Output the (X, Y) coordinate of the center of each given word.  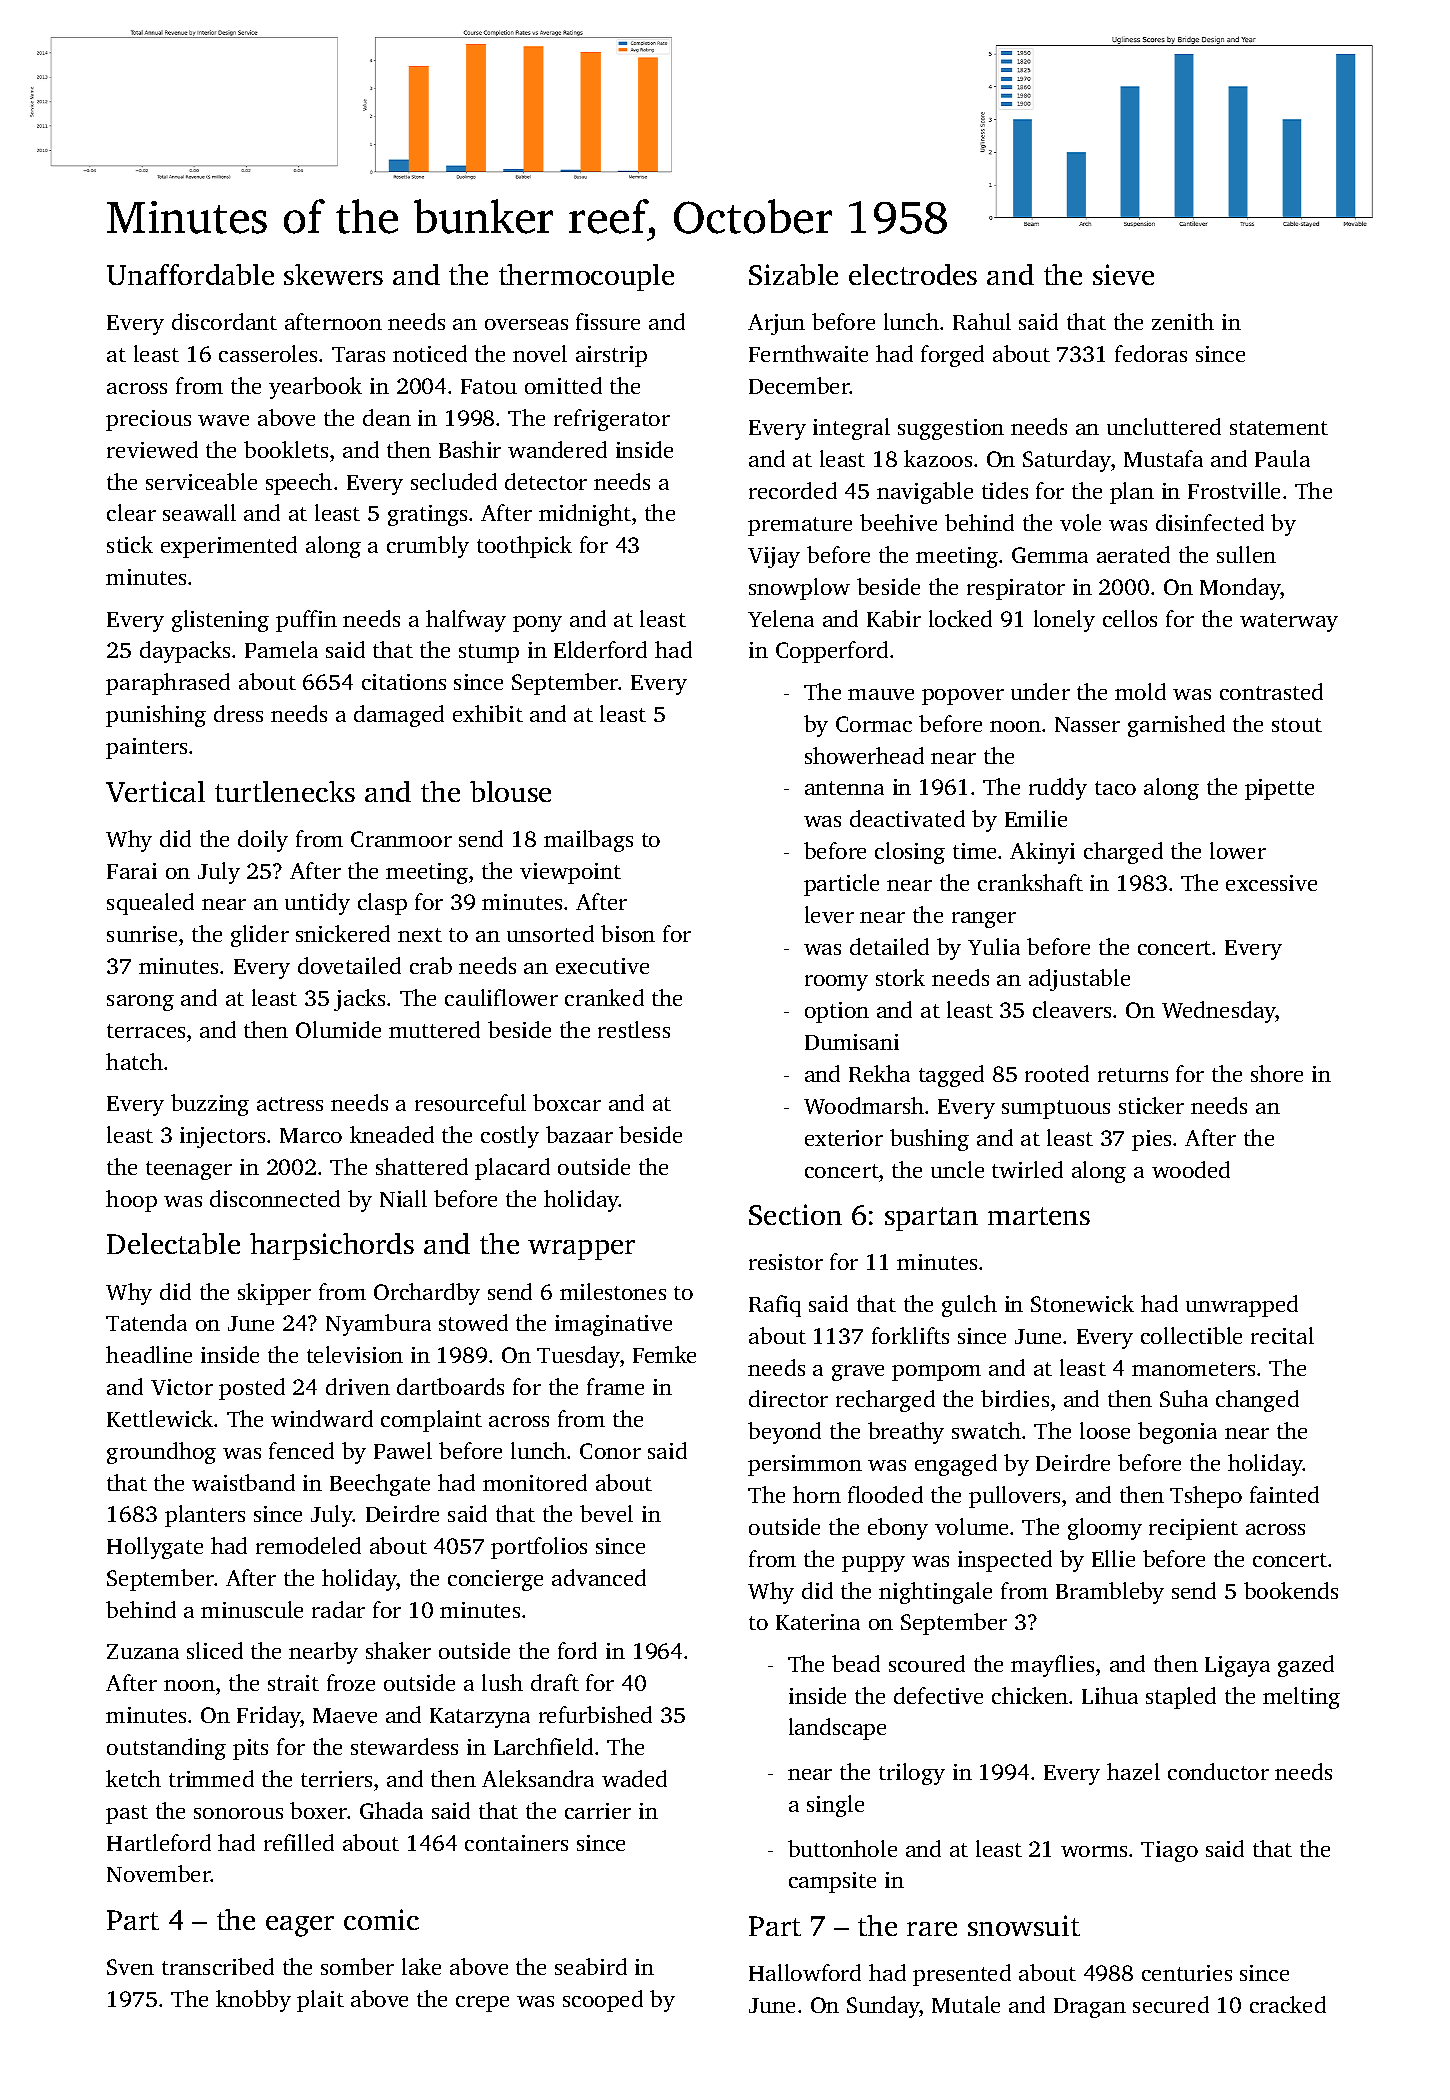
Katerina (818, 1622)
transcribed (218, 1966)
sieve (1123, 274)
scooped (603, 2001)
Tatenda (146, 1322)
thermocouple (586, 277)
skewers (333, 274)
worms (1094, 1851)
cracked (1288, 2004)
